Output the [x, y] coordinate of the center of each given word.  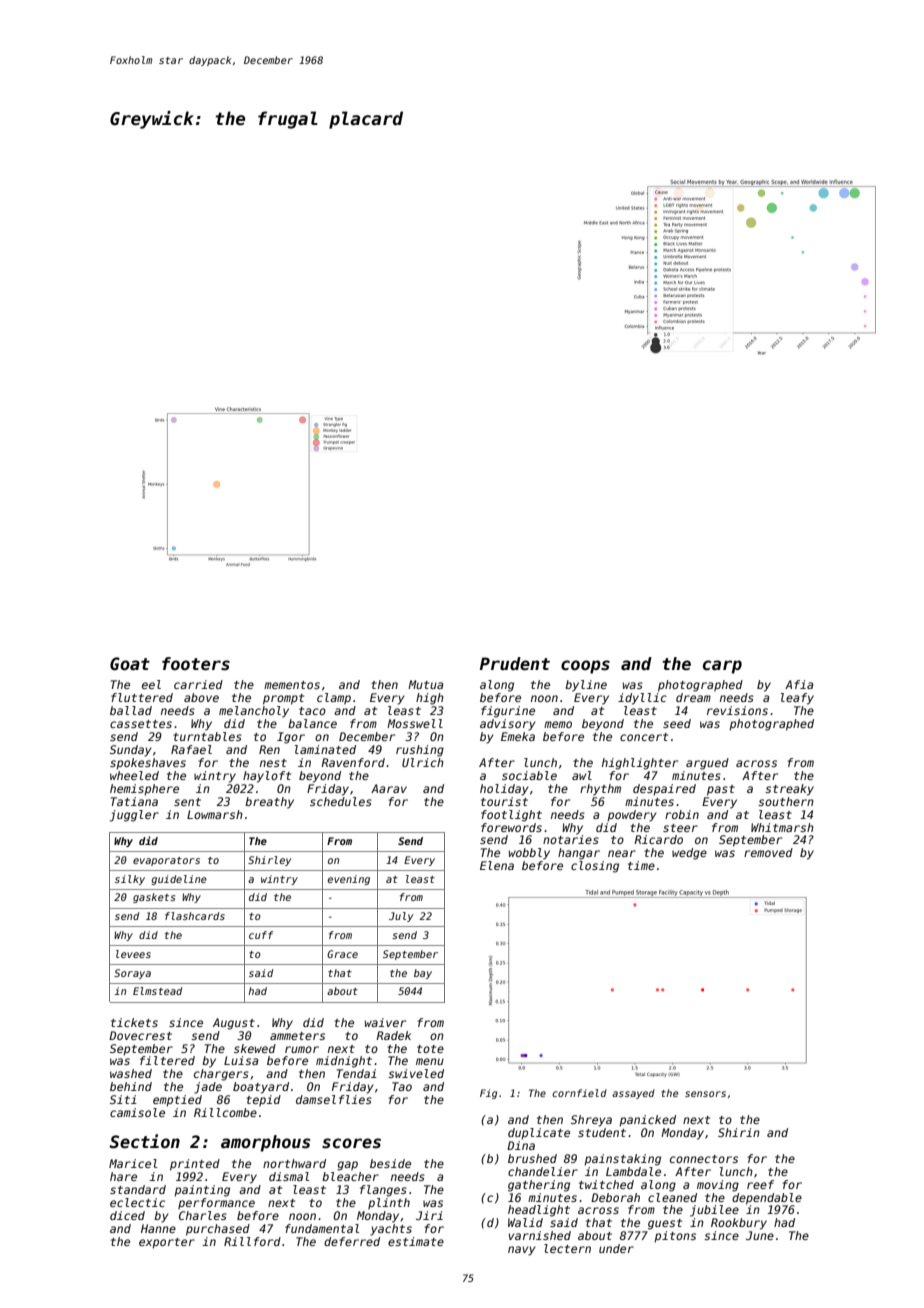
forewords [511, 827]
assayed [633, 1094]
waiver [385, 1022]
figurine [508, 712]
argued [707, 764]
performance [216, 1204]
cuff [261, 935]
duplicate [539, 1134]
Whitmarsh [782, 827]
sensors [705, 1094]
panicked [647, 1121]
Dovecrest [140, 1035]
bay [423, 974]
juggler [134, 816]
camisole [137, 1112]
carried [198, 684]
